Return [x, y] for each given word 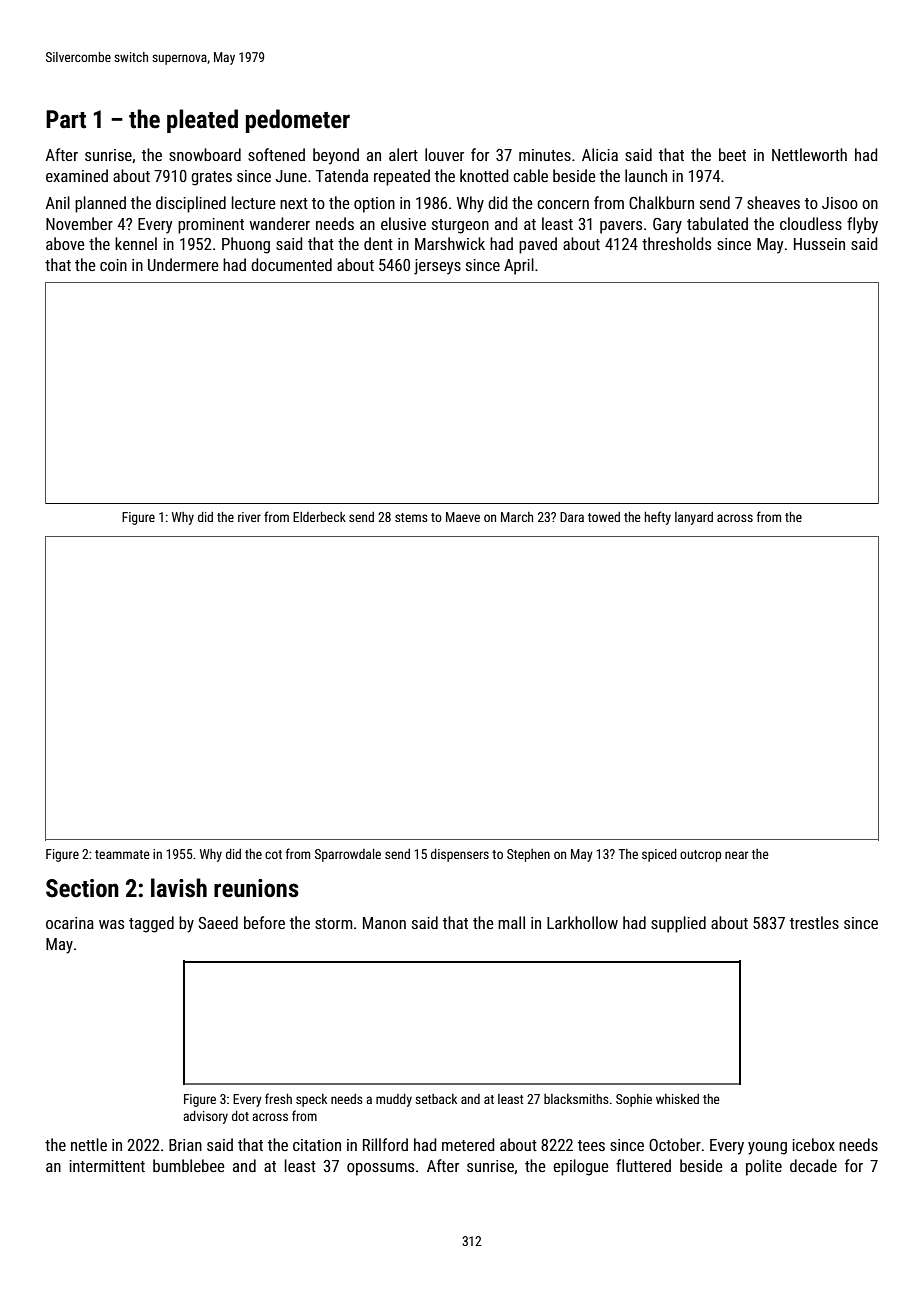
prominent [211, 226]
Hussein [819, 244]
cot [273, 854]
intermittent [107, 1166]
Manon [384, 923]
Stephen [528, 855]
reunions [256, 888]
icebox [814, 1144]
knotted [484, 175]
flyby [862, 225]
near [736, 855]
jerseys [437, 267]
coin [113, 265]
